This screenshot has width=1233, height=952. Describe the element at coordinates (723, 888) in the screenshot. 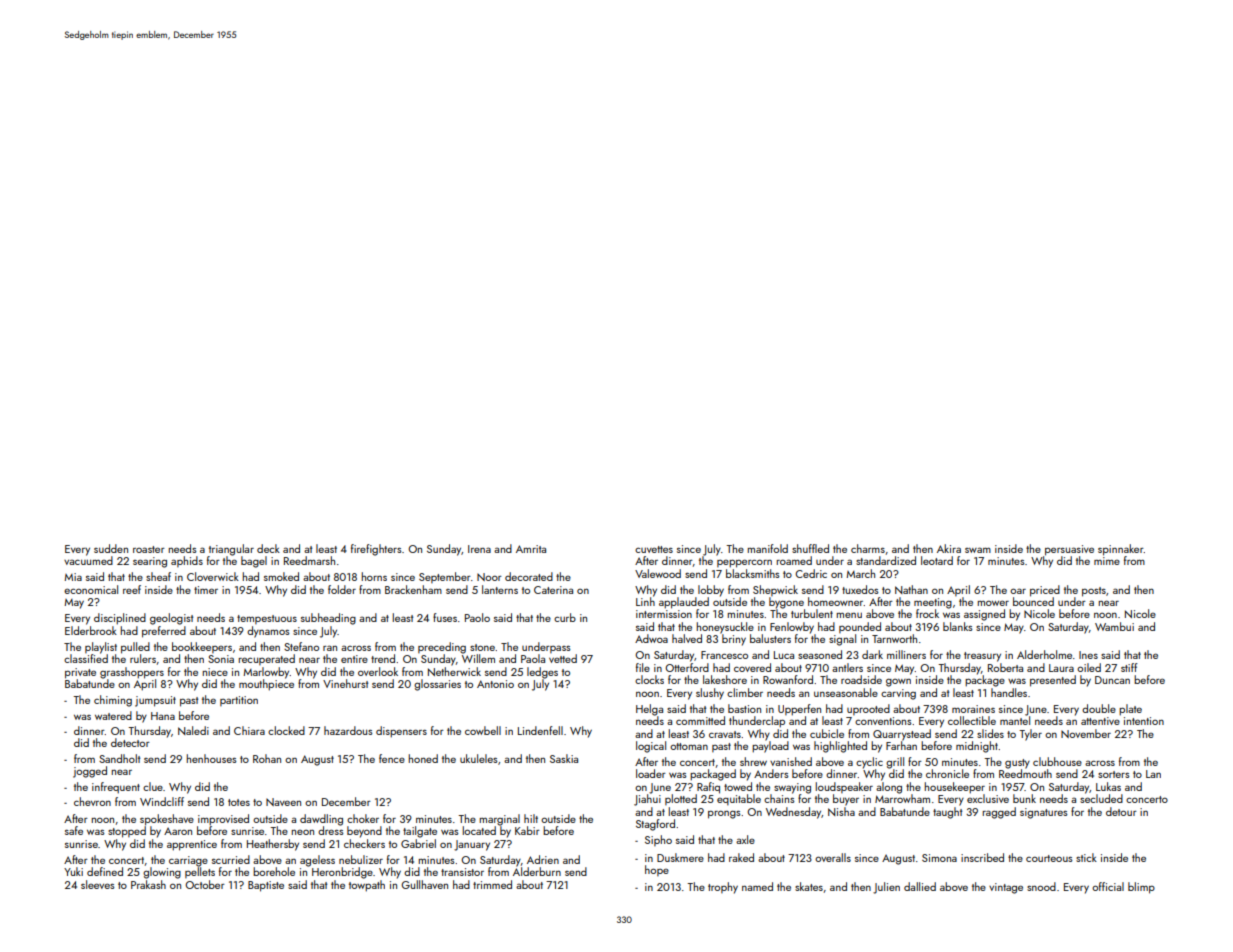

I see `trophy` at that location.
